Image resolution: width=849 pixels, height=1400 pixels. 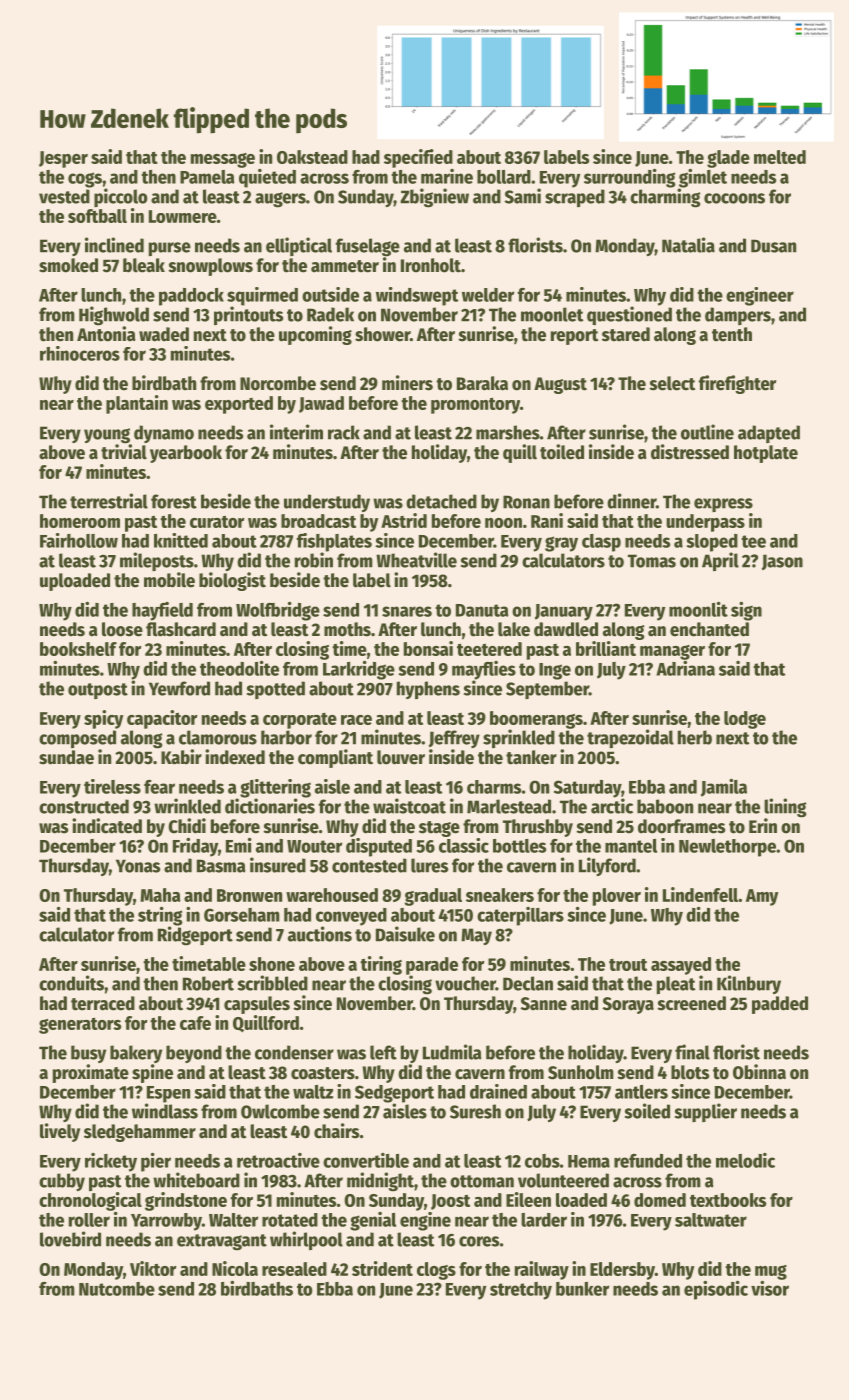 What do you see at coordinates (138, 866) in the image?
I see `Yonas` at bounding box center [138, 866].
